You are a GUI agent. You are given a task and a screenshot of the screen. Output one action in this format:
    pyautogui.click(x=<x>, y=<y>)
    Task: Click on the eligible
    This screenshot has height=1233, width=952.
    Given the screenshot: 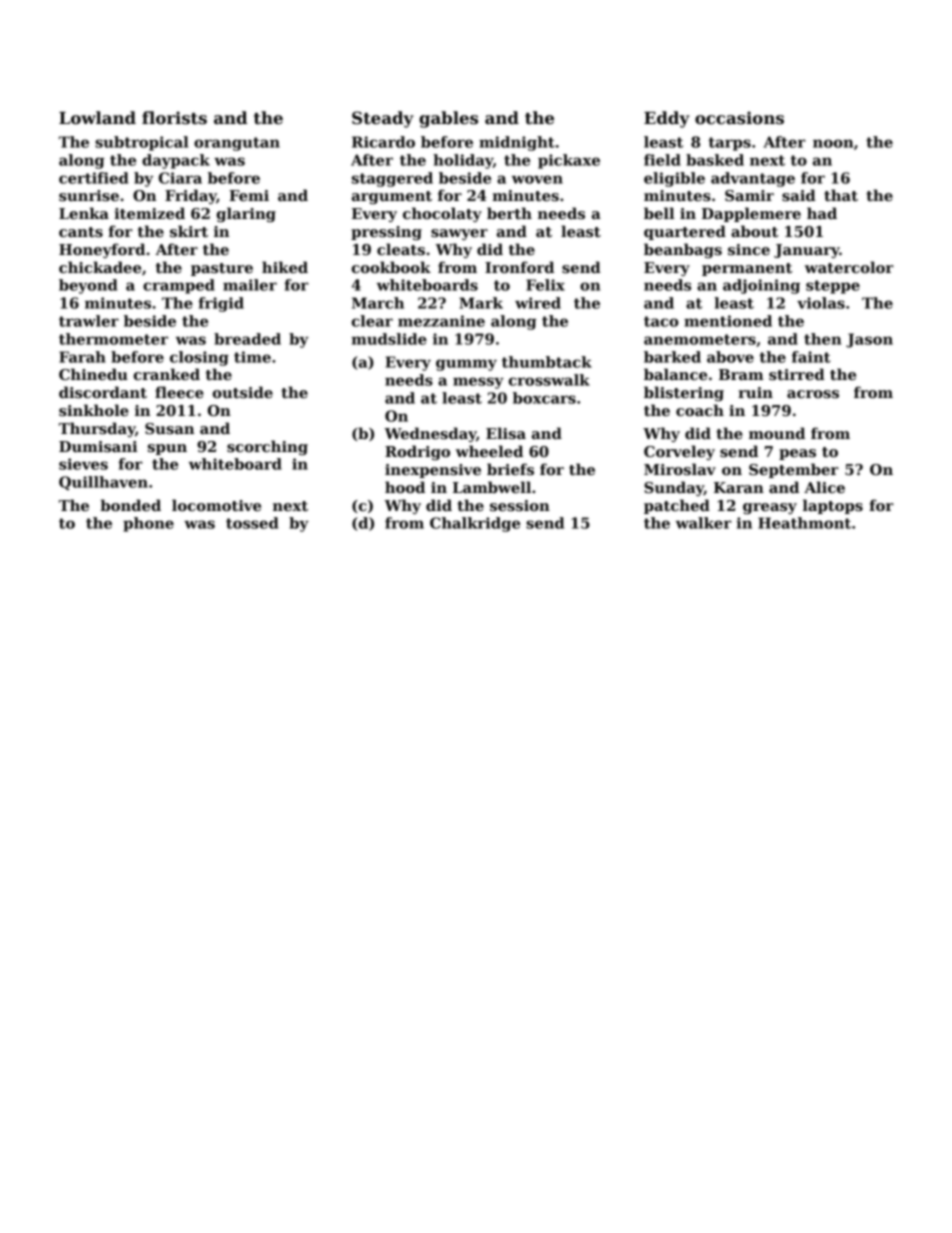 What is the action you would take?
    pyautogui.click(x=674, y=179)
